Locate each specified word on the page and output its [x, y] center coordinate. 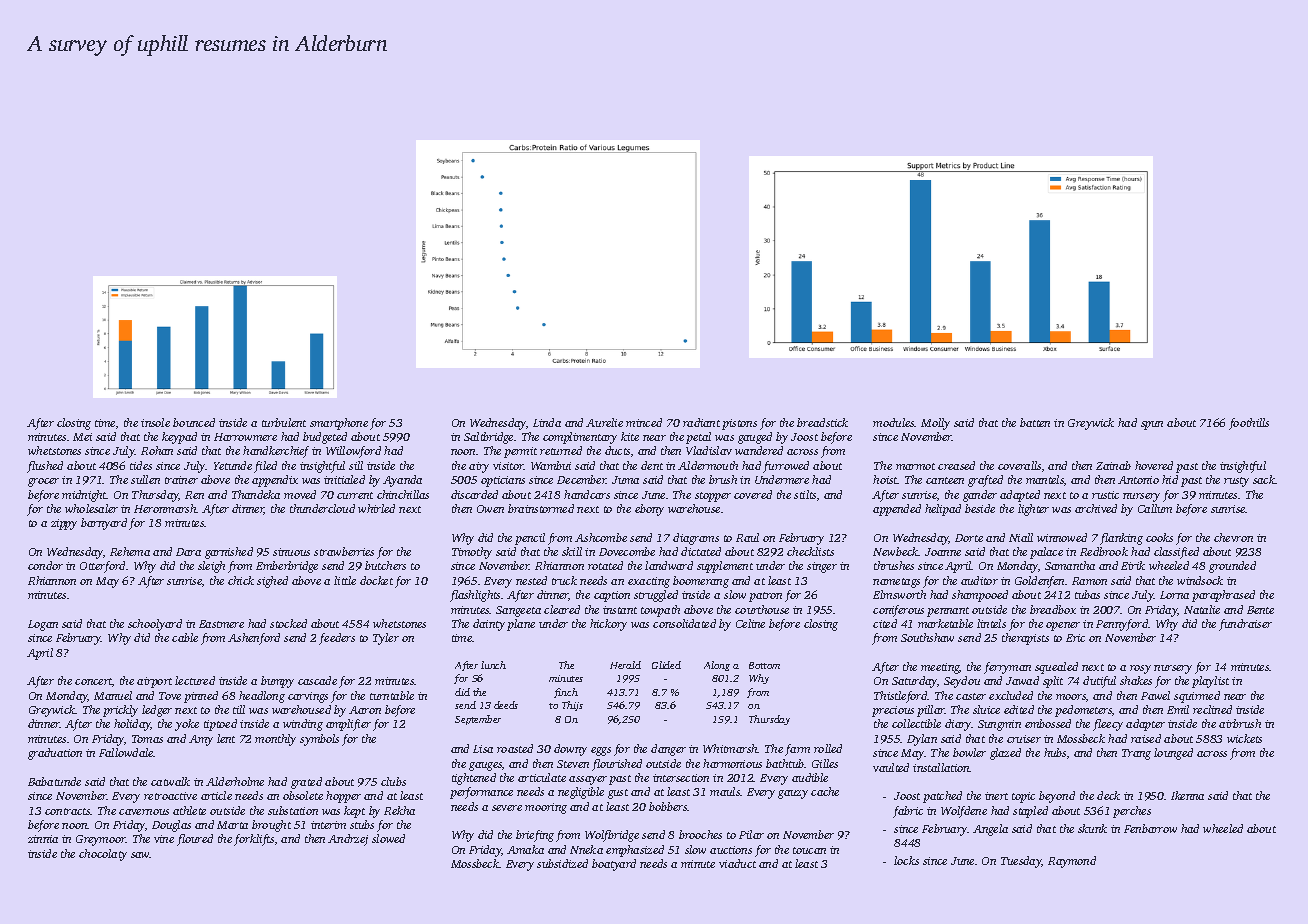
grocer [43, 482]
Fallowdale [126, 752]
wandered [759, 450]
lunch [493, 665]
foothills [1249, 424]
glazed [1005, 754]
